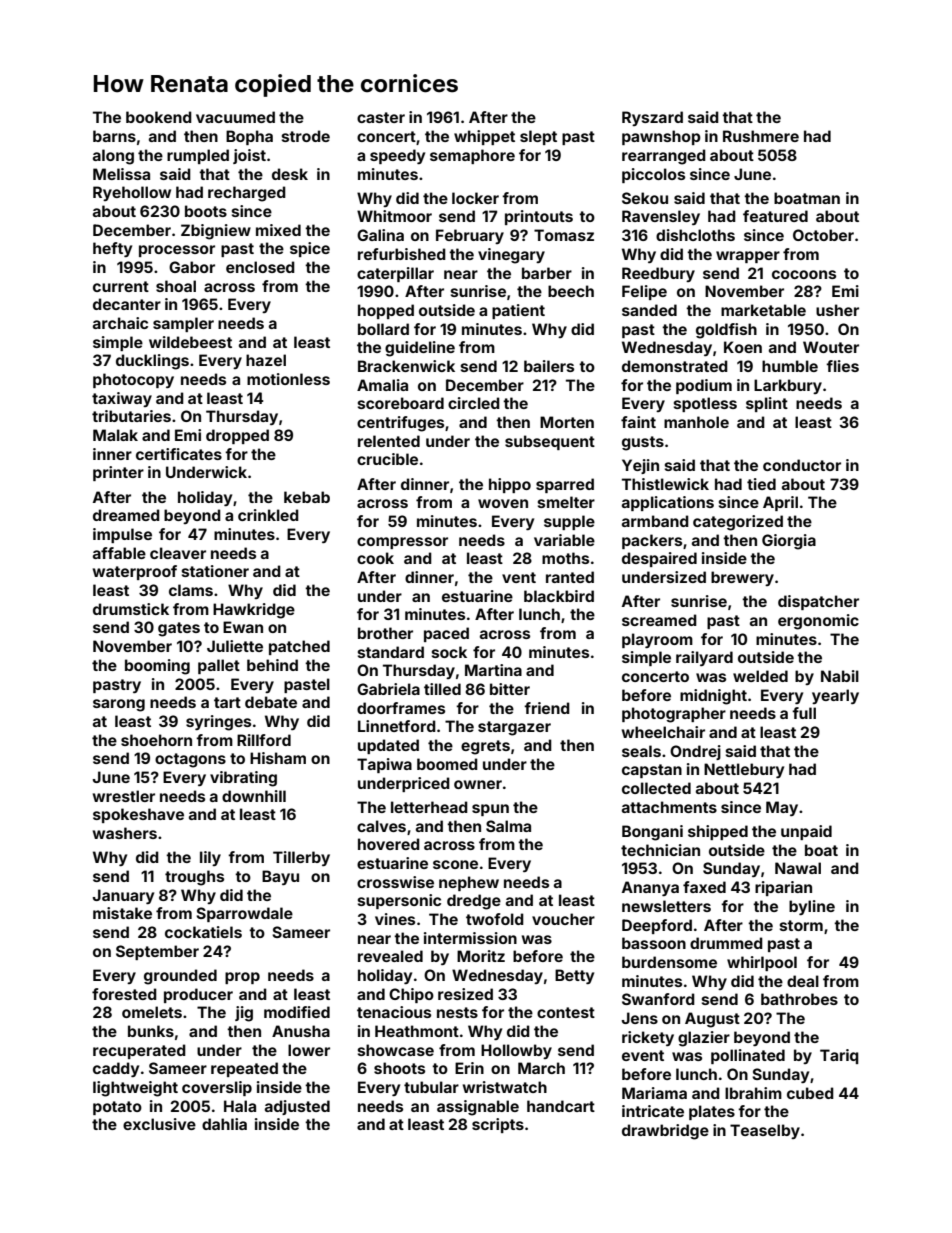  I want to click on bailers, so click(549, 366).
